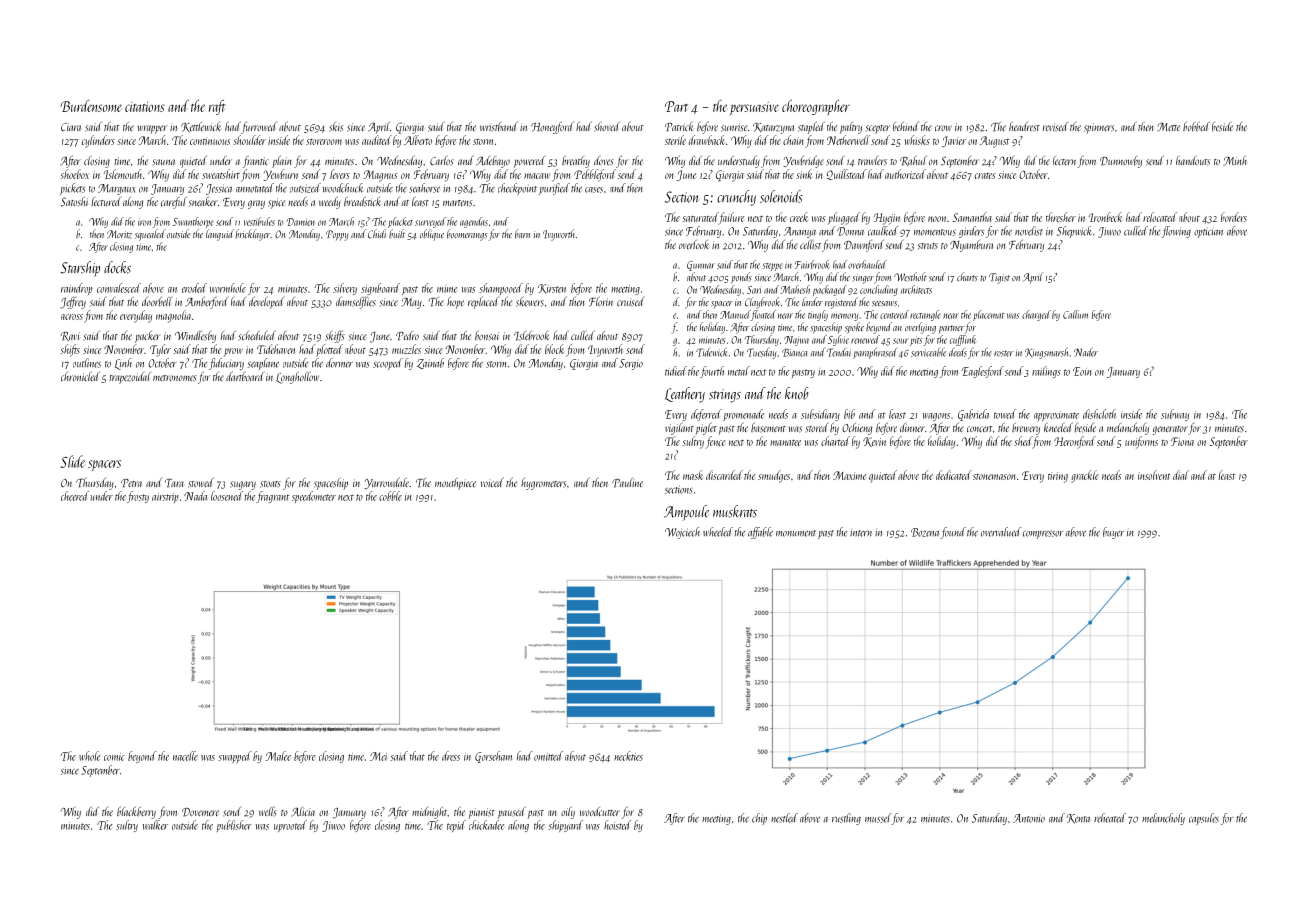  Describe the element at coordinates (73, 461) in the screenshot. I see `Slide` at that location.
